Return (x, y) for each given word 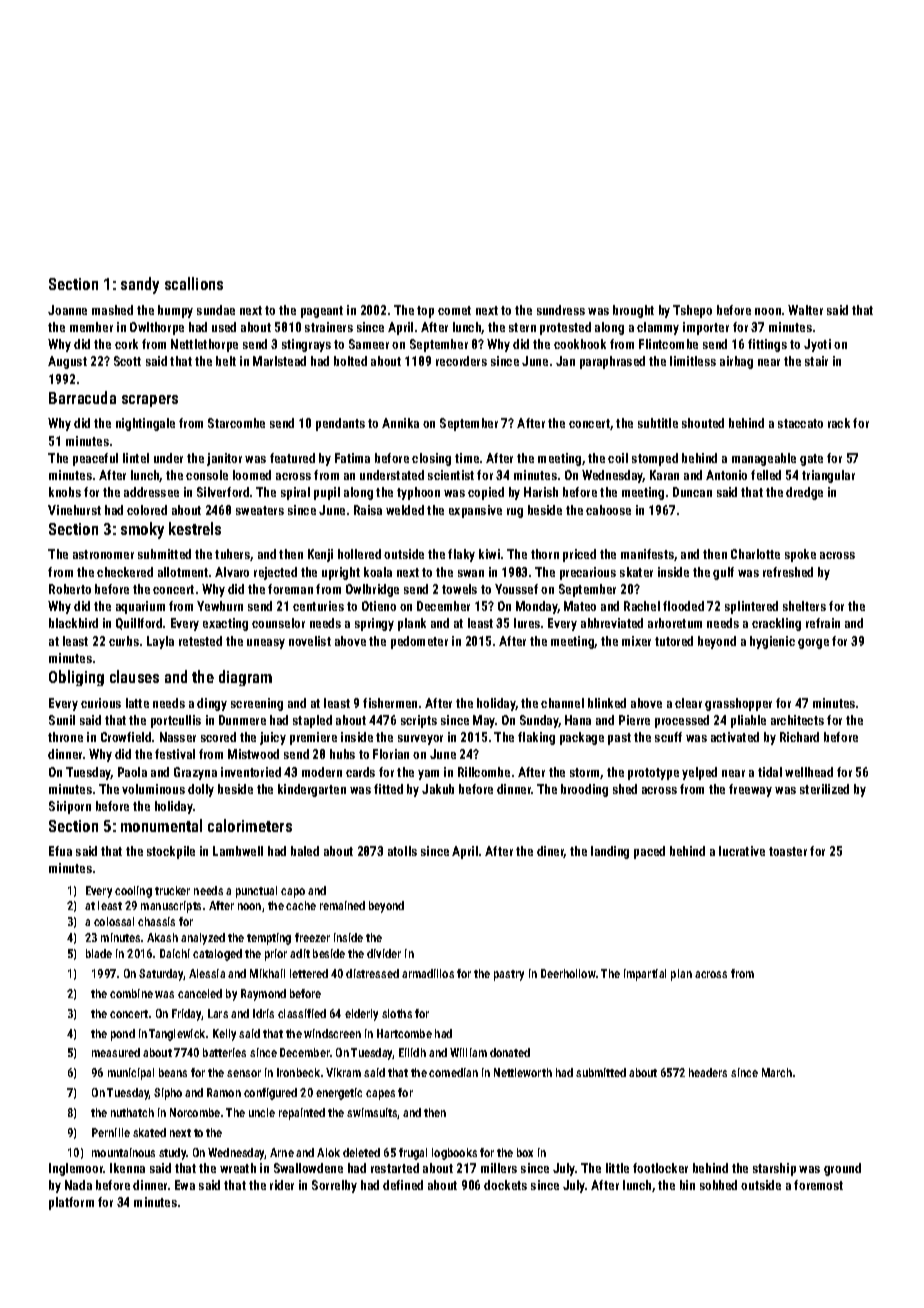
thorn (545, 554)
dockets (505, 1185)
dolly (201, 790)
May (484, 721)
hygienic (772, 642)
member (91, 327)
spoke (800, 555)
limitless (693, 361)
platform (71, 1203)
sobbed (718, 1185)
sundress (561, 310)
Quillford (139, 624)
